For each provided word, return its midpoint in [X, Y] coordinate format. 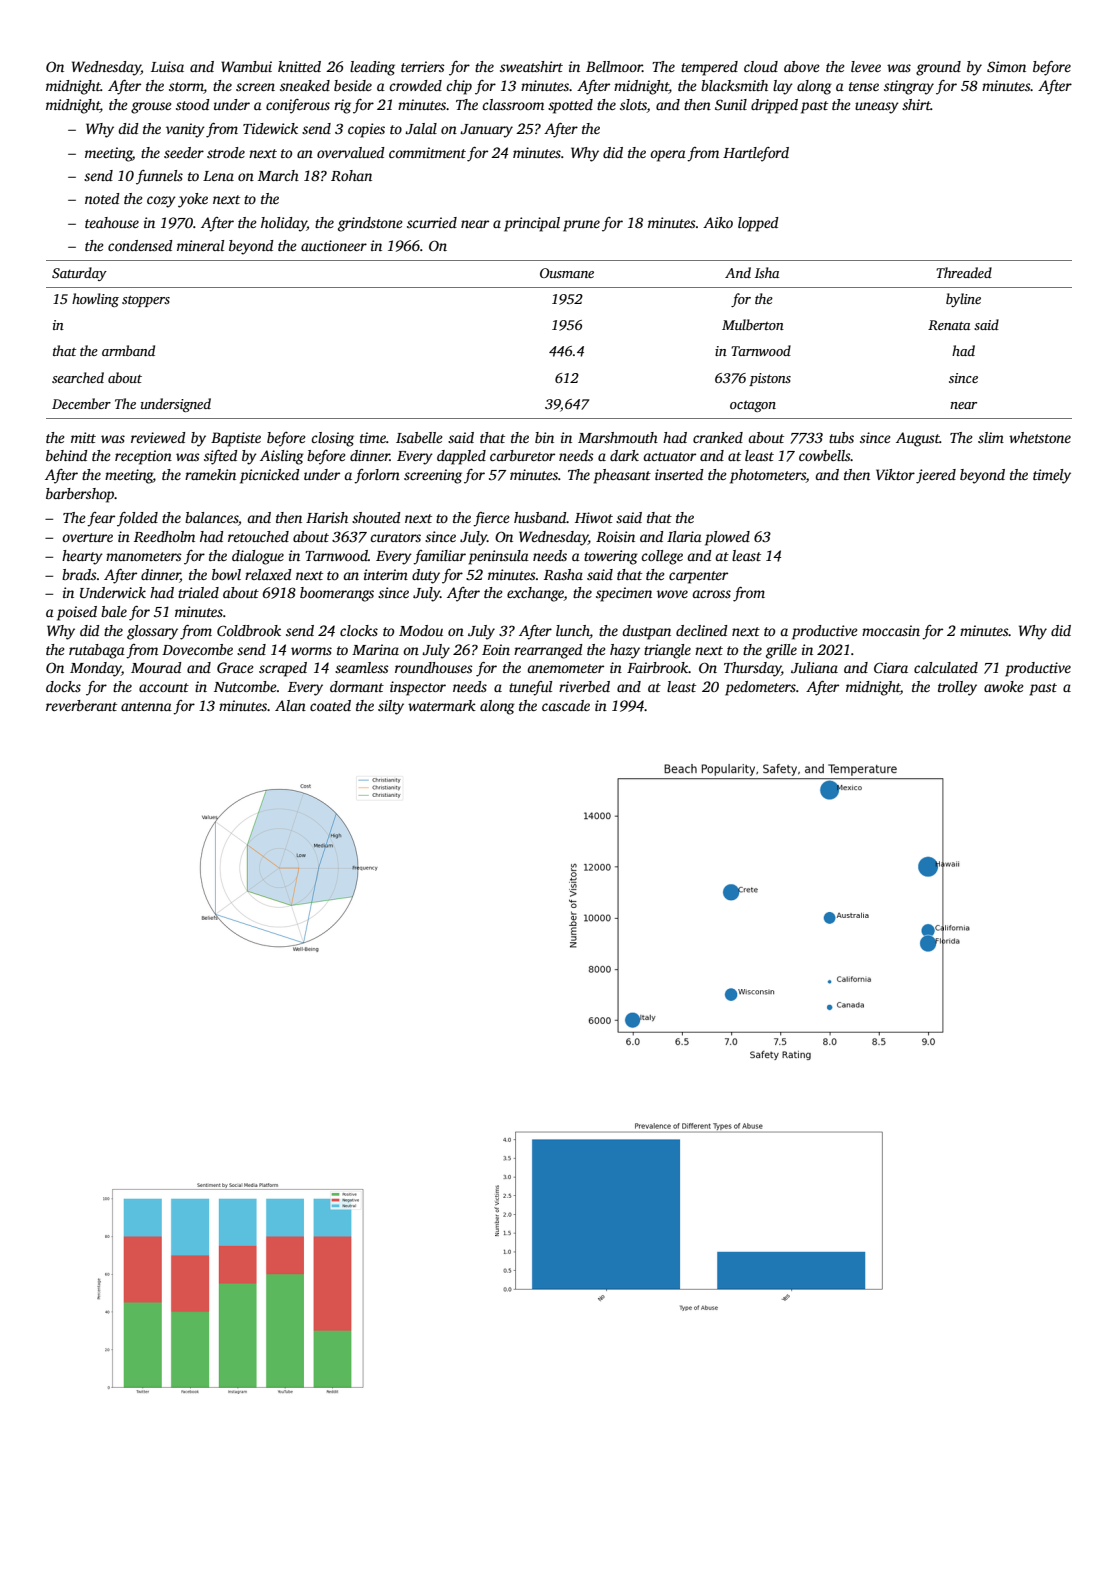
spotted [570, 106]
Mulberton [753, 324]
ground [938, 68]
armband [128, 350]
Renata [949, 325]
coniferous [298, 106]
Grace [235, 667]
